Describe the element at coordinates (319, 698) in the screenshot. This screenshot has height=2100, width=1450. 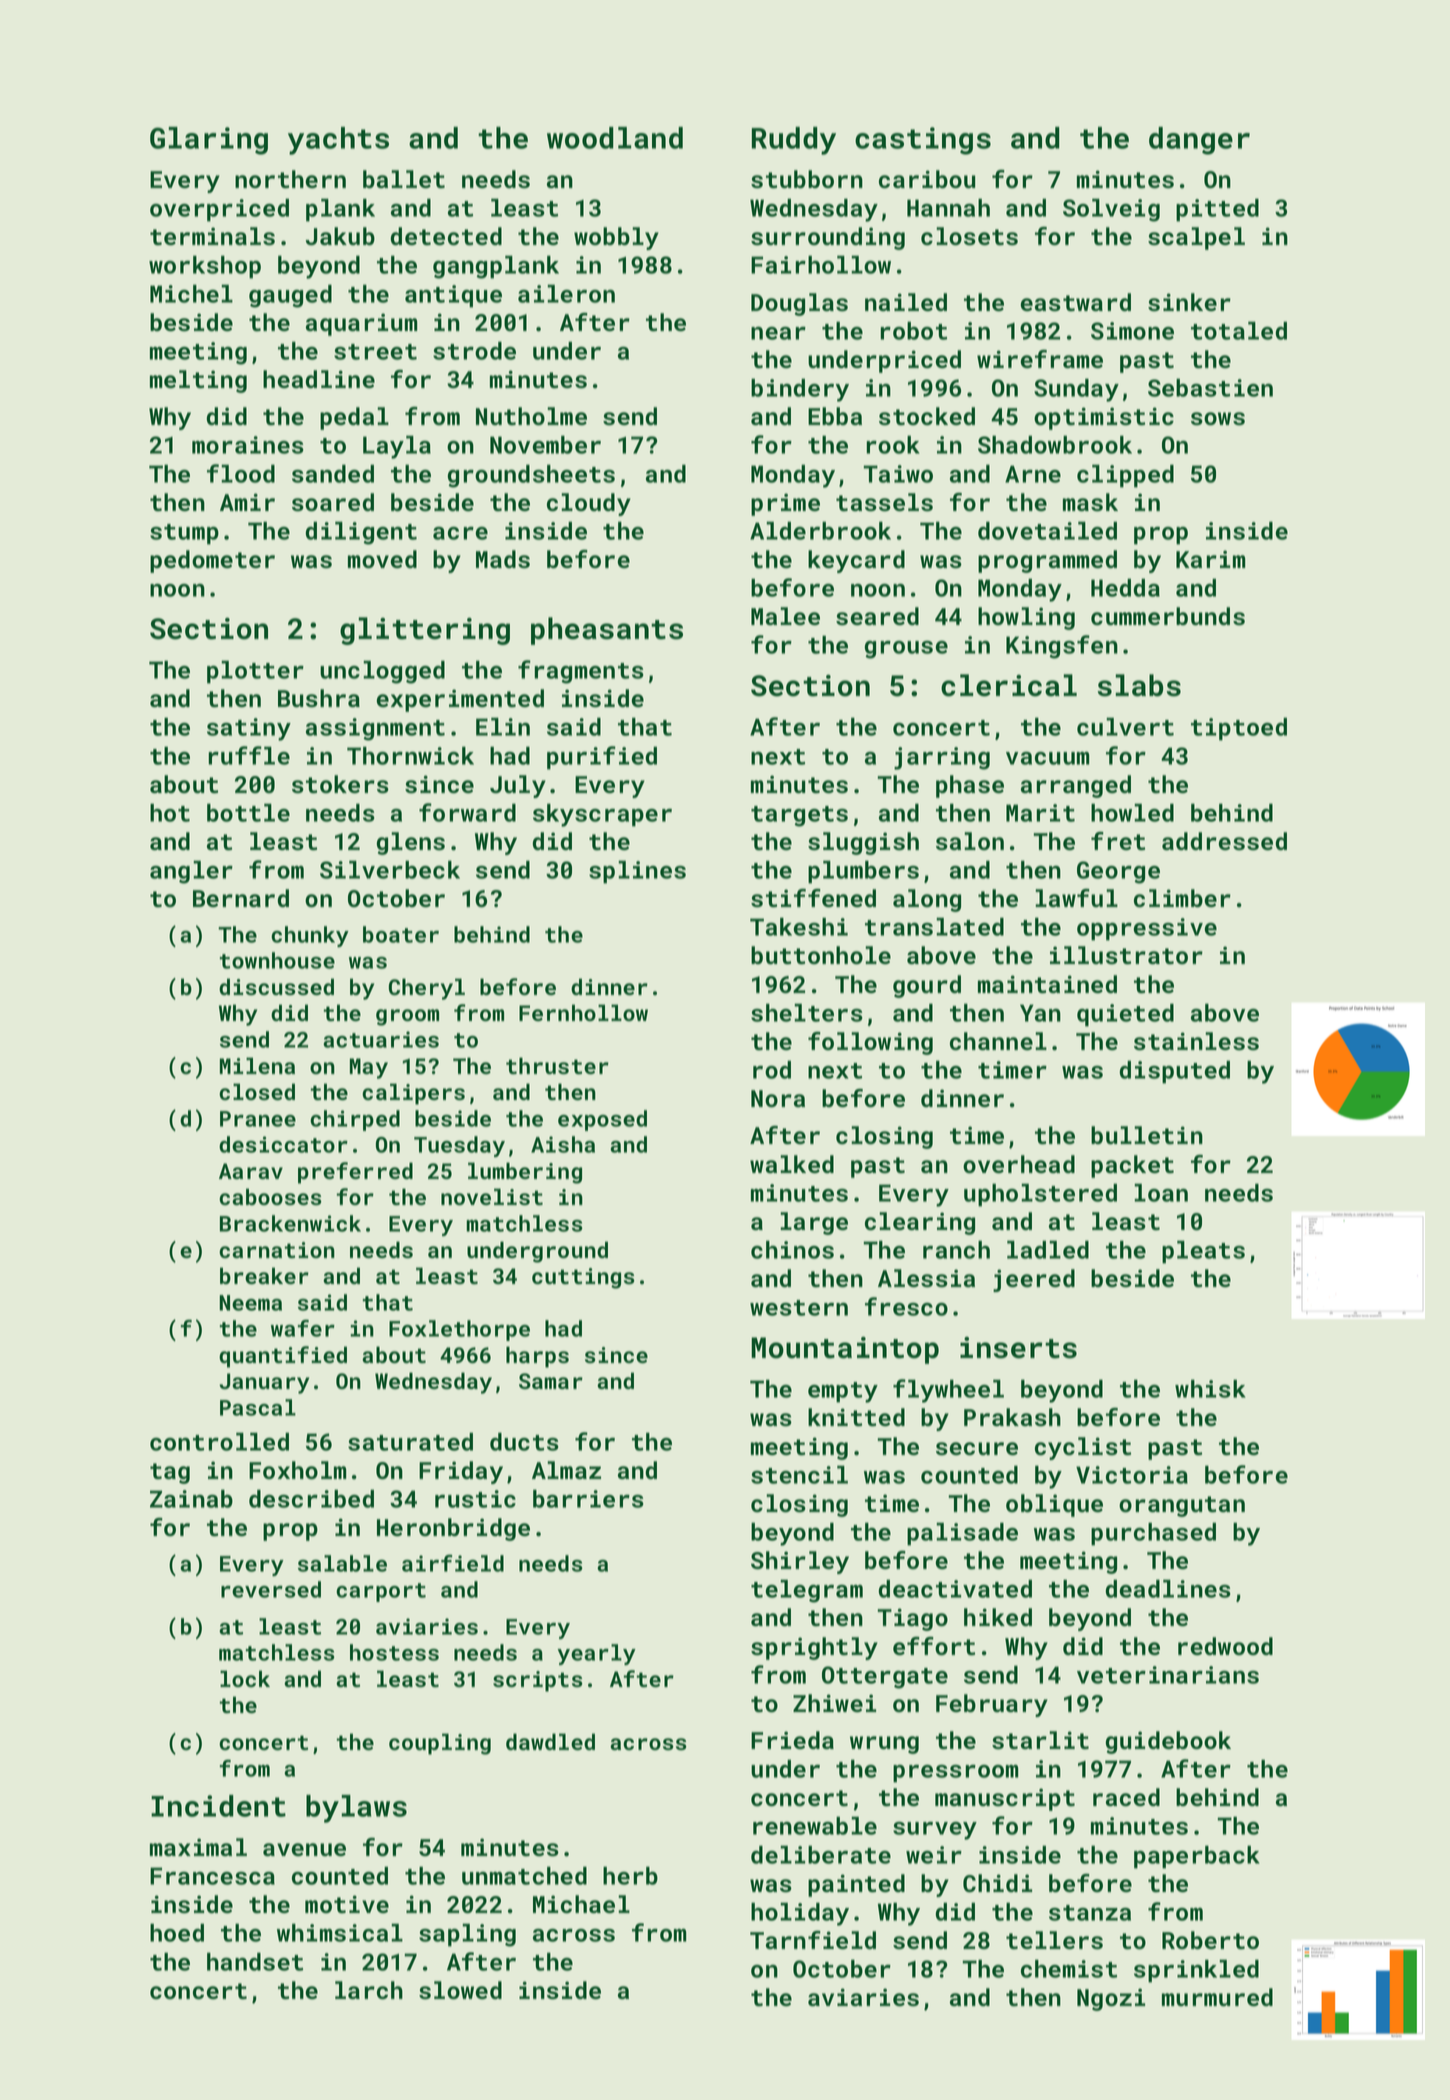
I see `Bushra` at that location.
